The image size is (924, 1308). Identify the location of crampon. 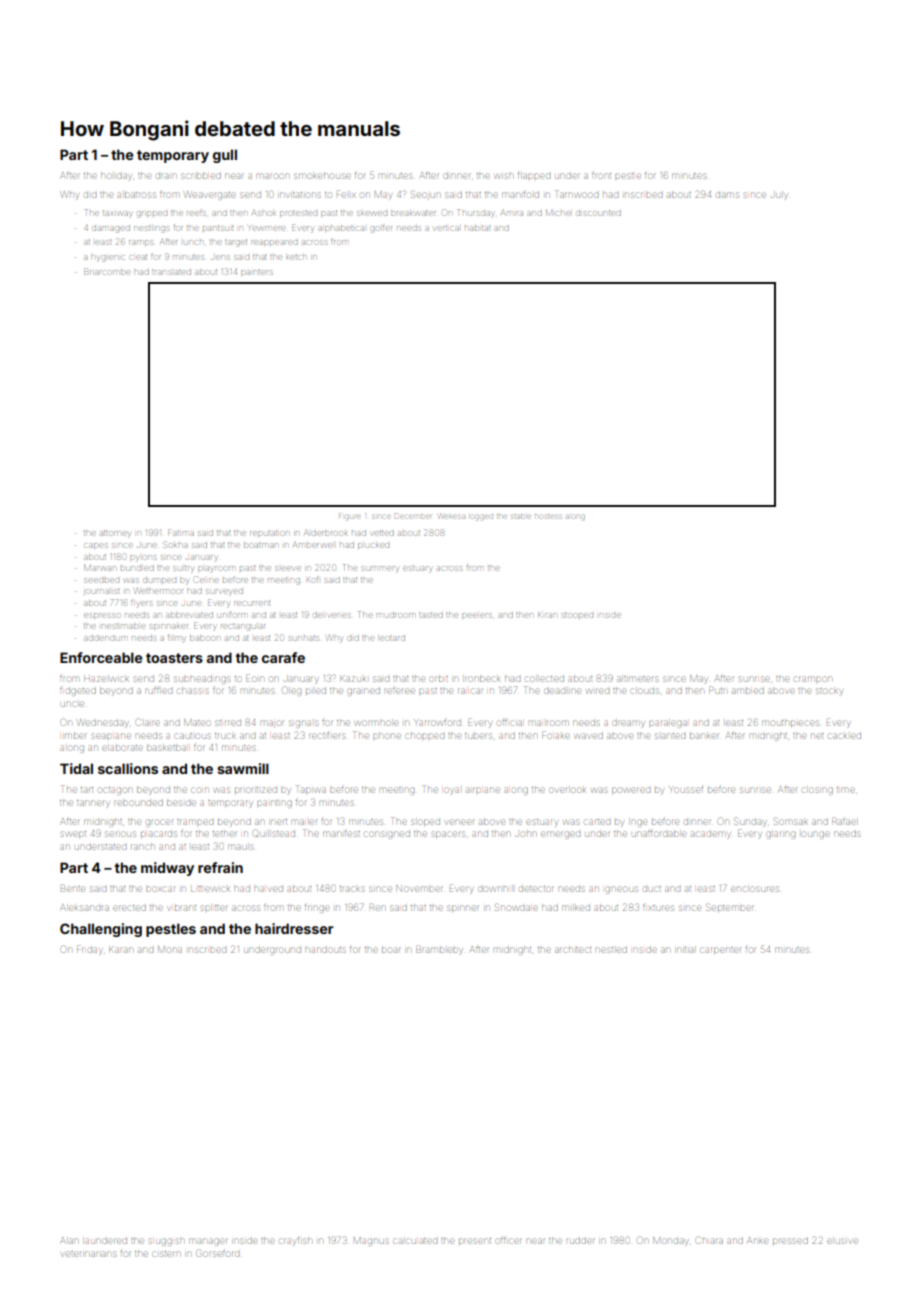
(813, 679).
